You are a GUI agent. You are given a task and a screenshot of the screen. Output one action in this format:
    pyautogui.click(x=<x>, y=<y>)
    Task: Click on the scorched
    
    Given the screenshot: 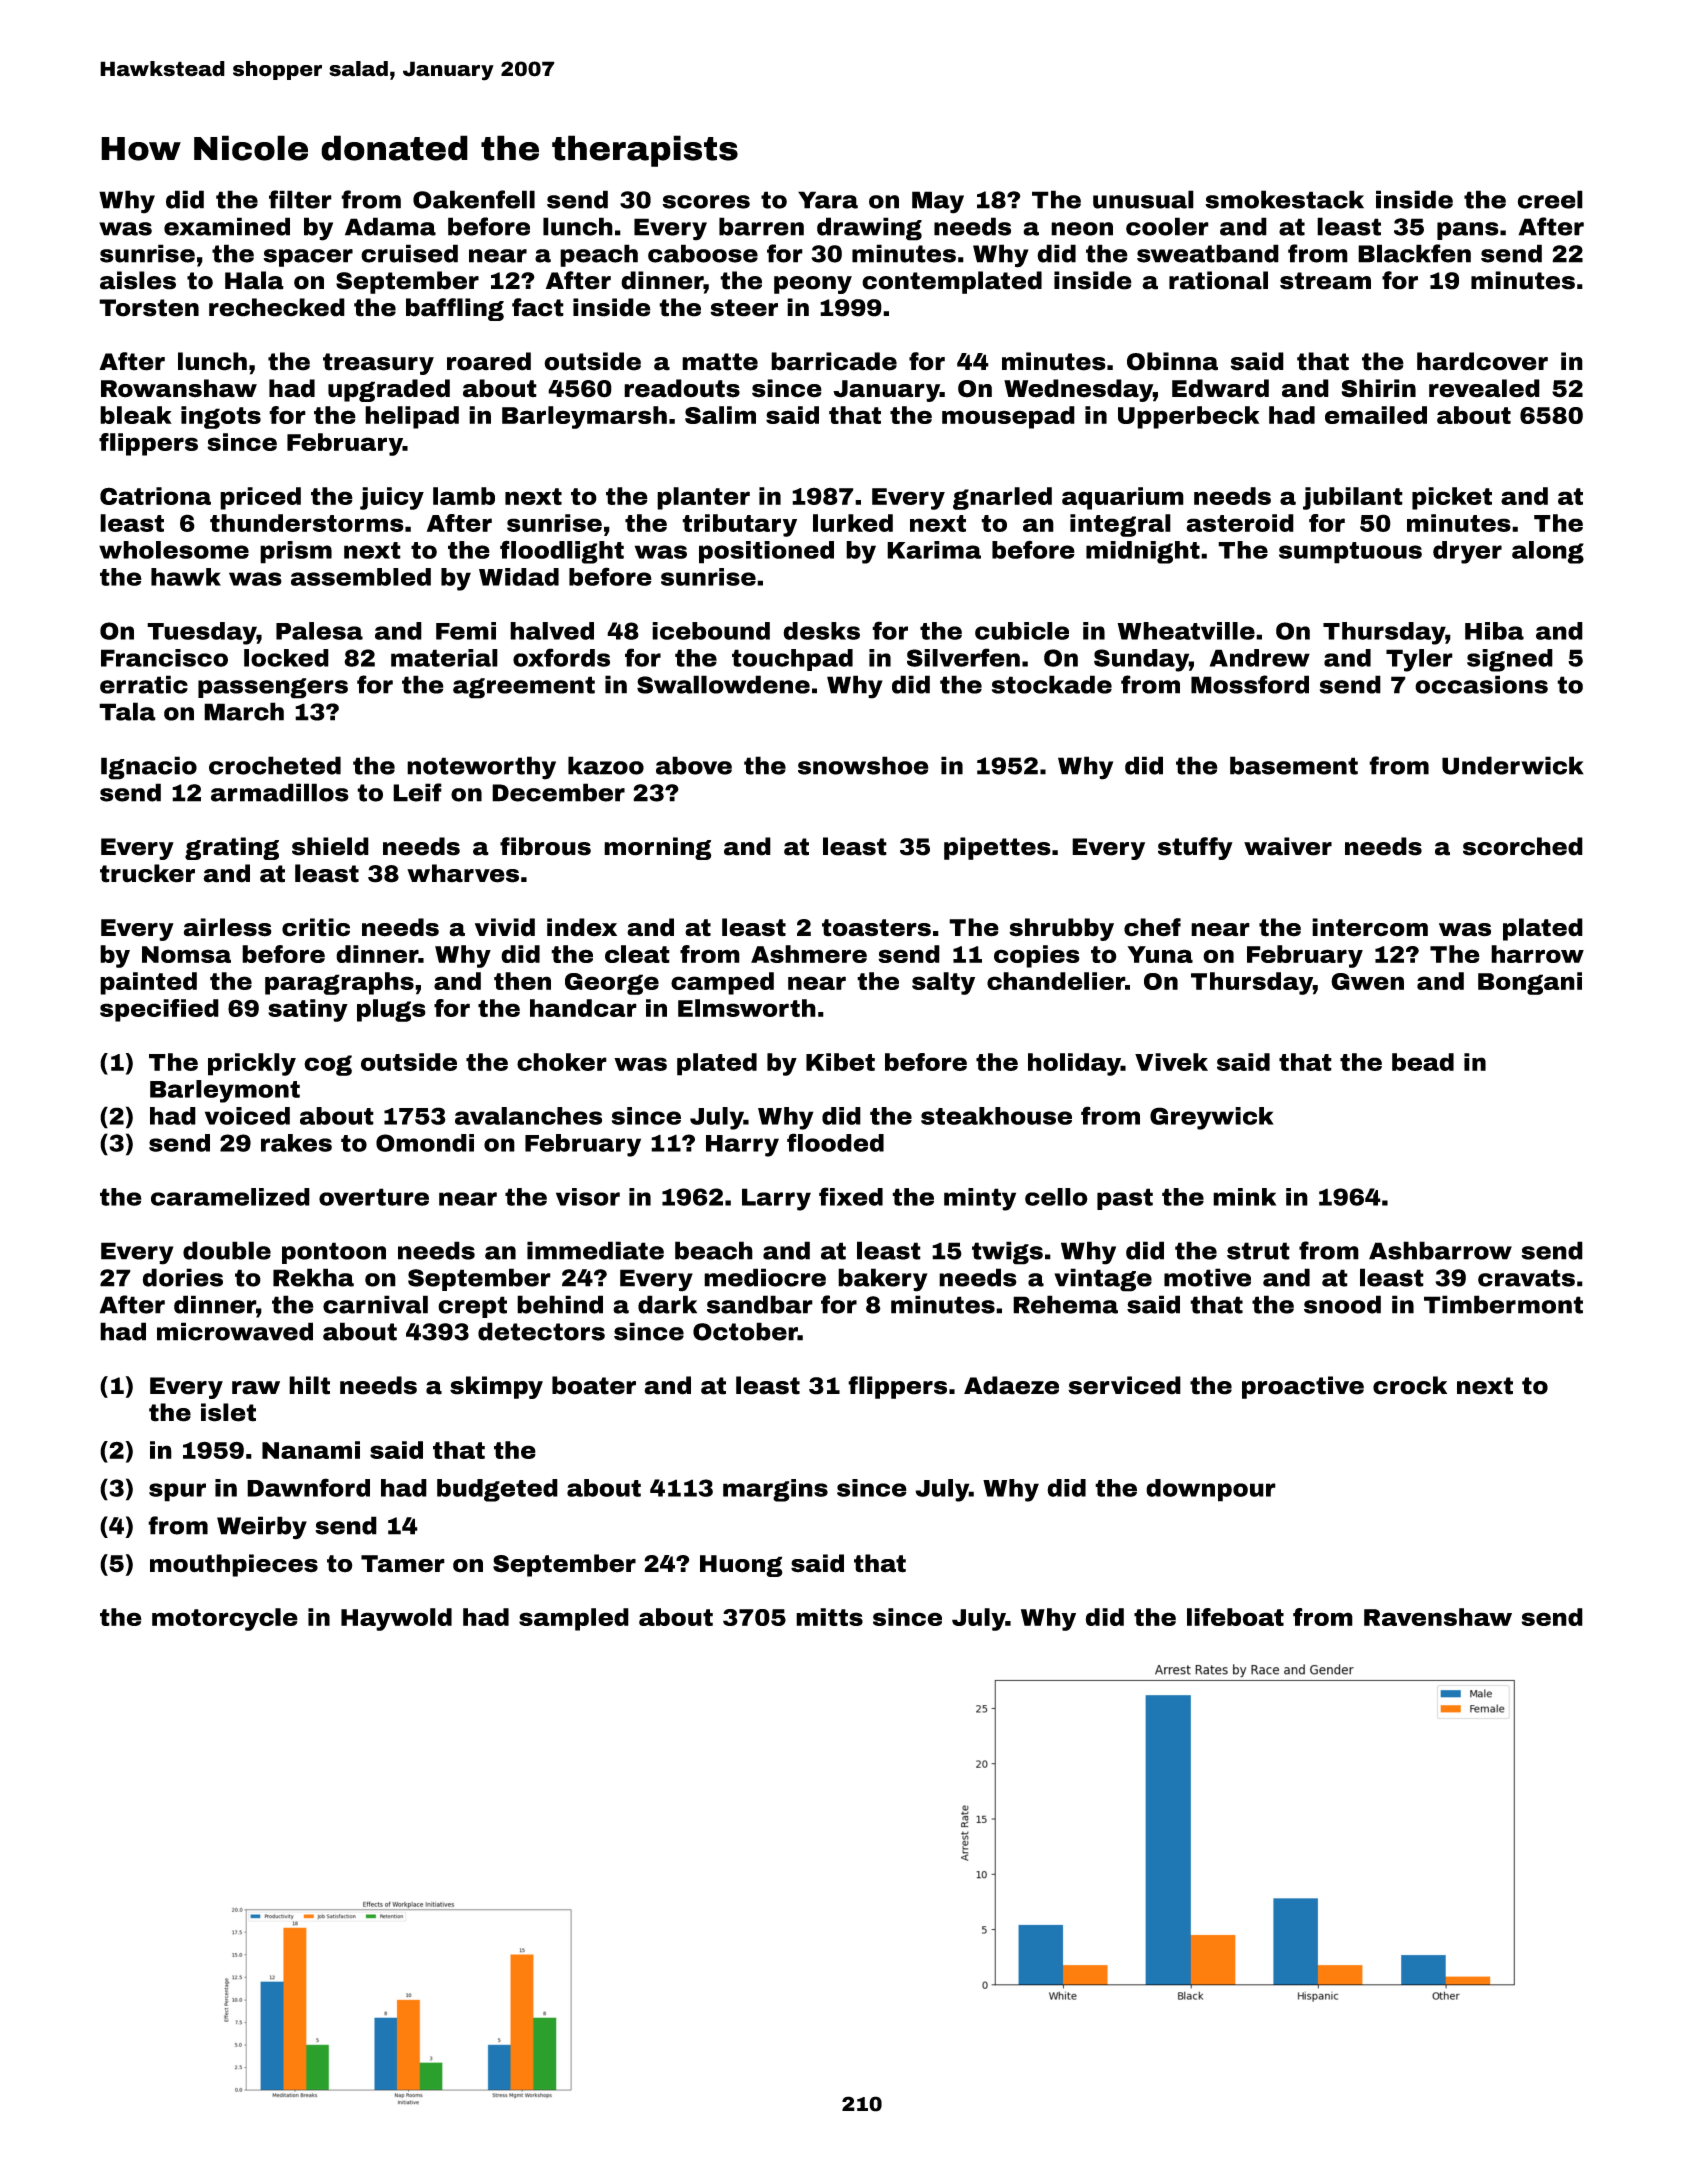 What is the action you would take?
    pyautogui.click(x=1523, y=846)
